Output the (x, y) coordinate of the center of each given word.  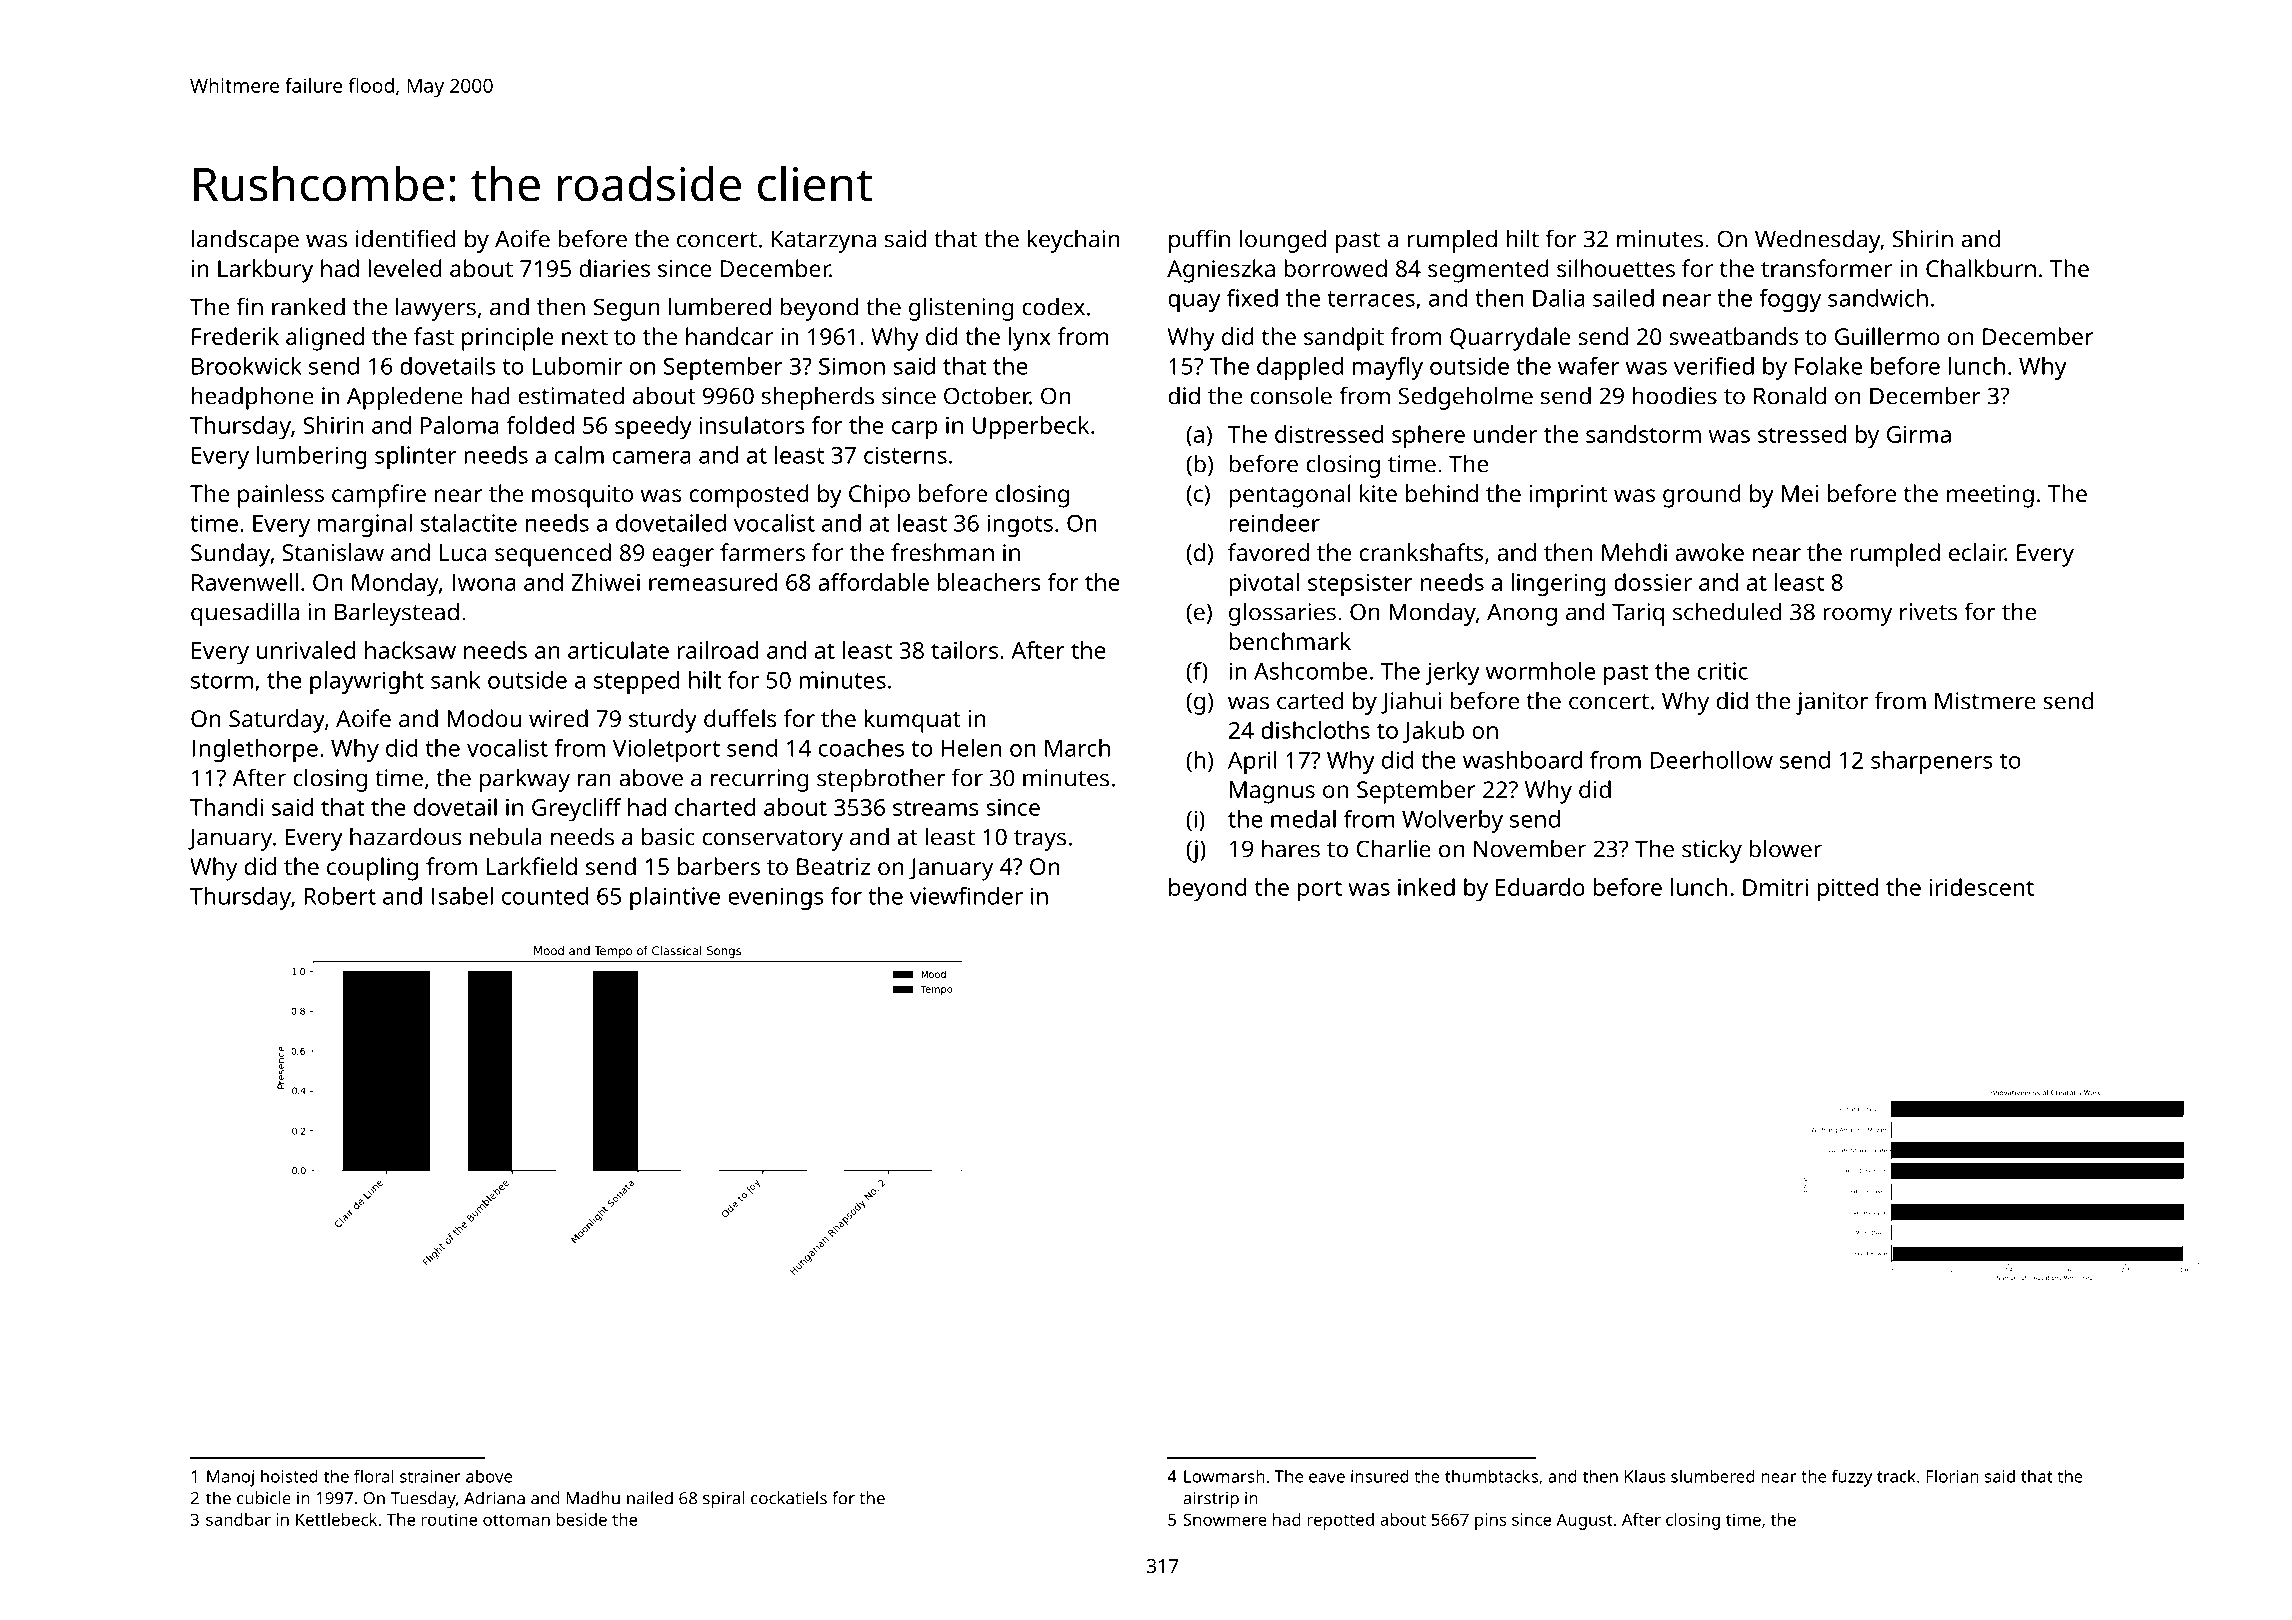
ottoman (516, 1520)
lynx (1030, 339)
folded (540, 425)
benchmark (1290, 641)
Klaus (1645, 1476)
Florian (1952, 1476)
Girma (1919, 434)
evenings (776, 898)
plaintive (675, 898)
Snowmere (1225, 1519)
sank (455, 680)
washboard (1522, 760)
